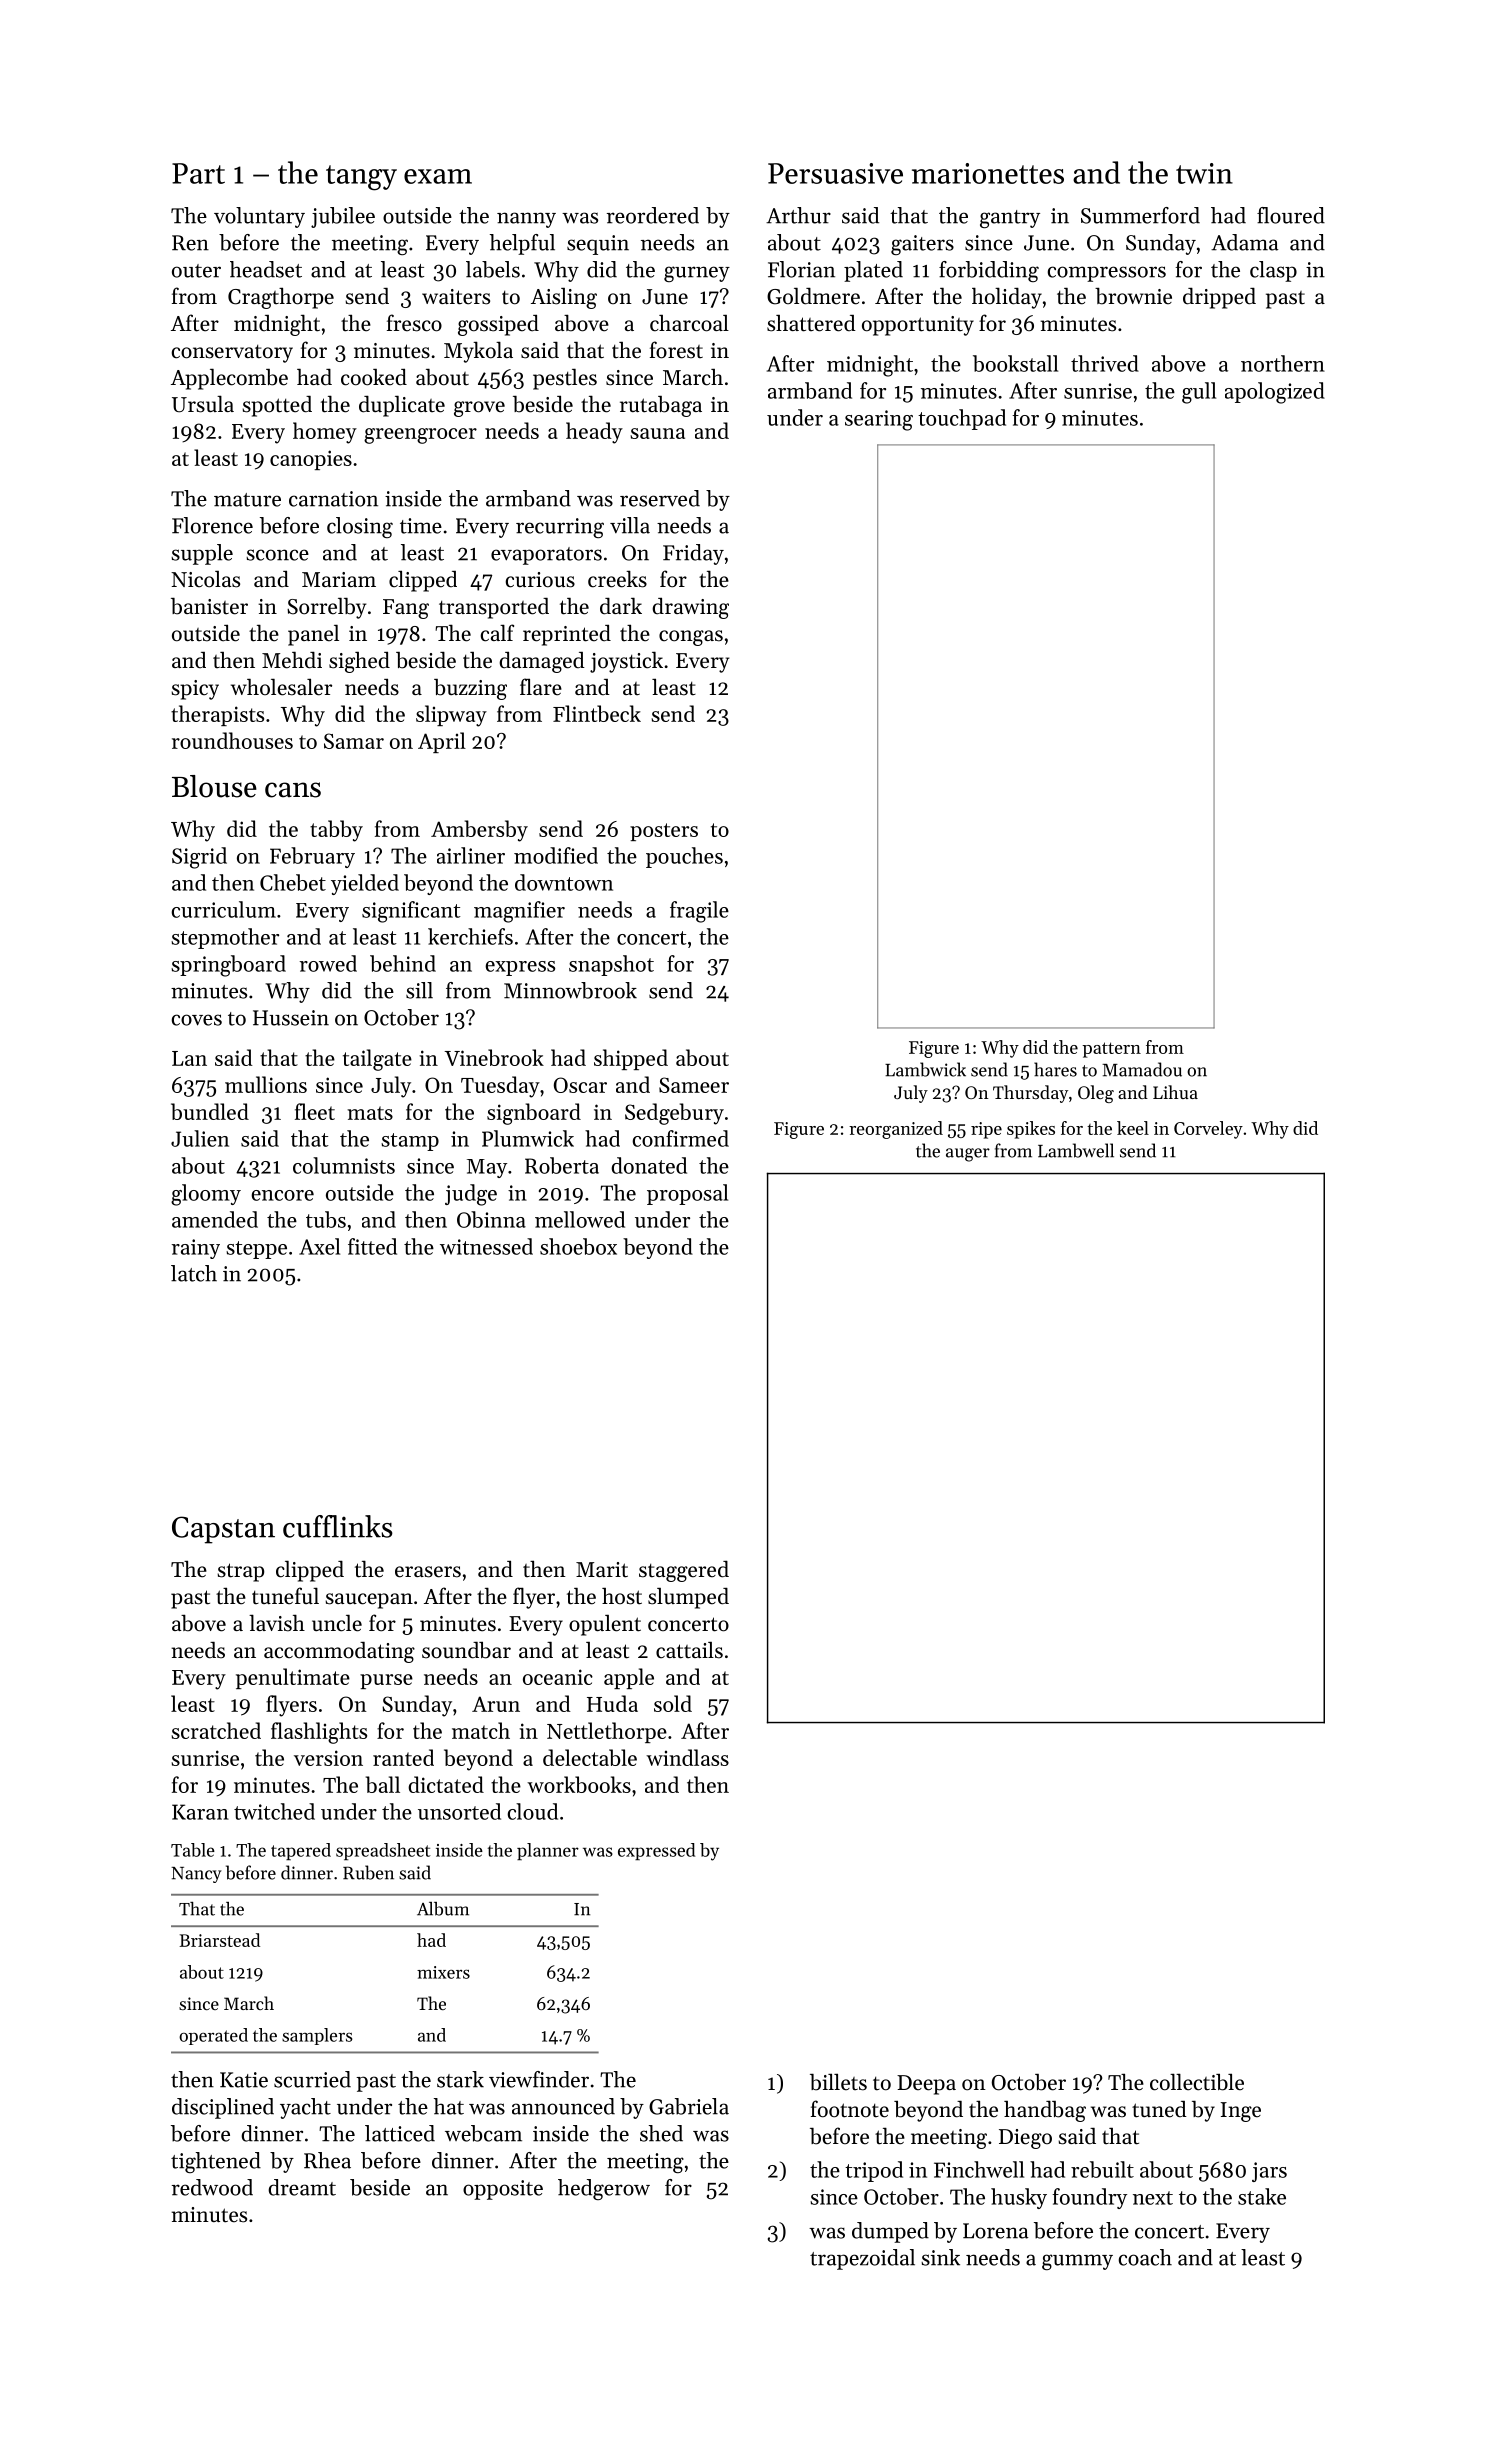  Describe the element at coordinates (699, 912) in the page. I see `fragile` at that location.
